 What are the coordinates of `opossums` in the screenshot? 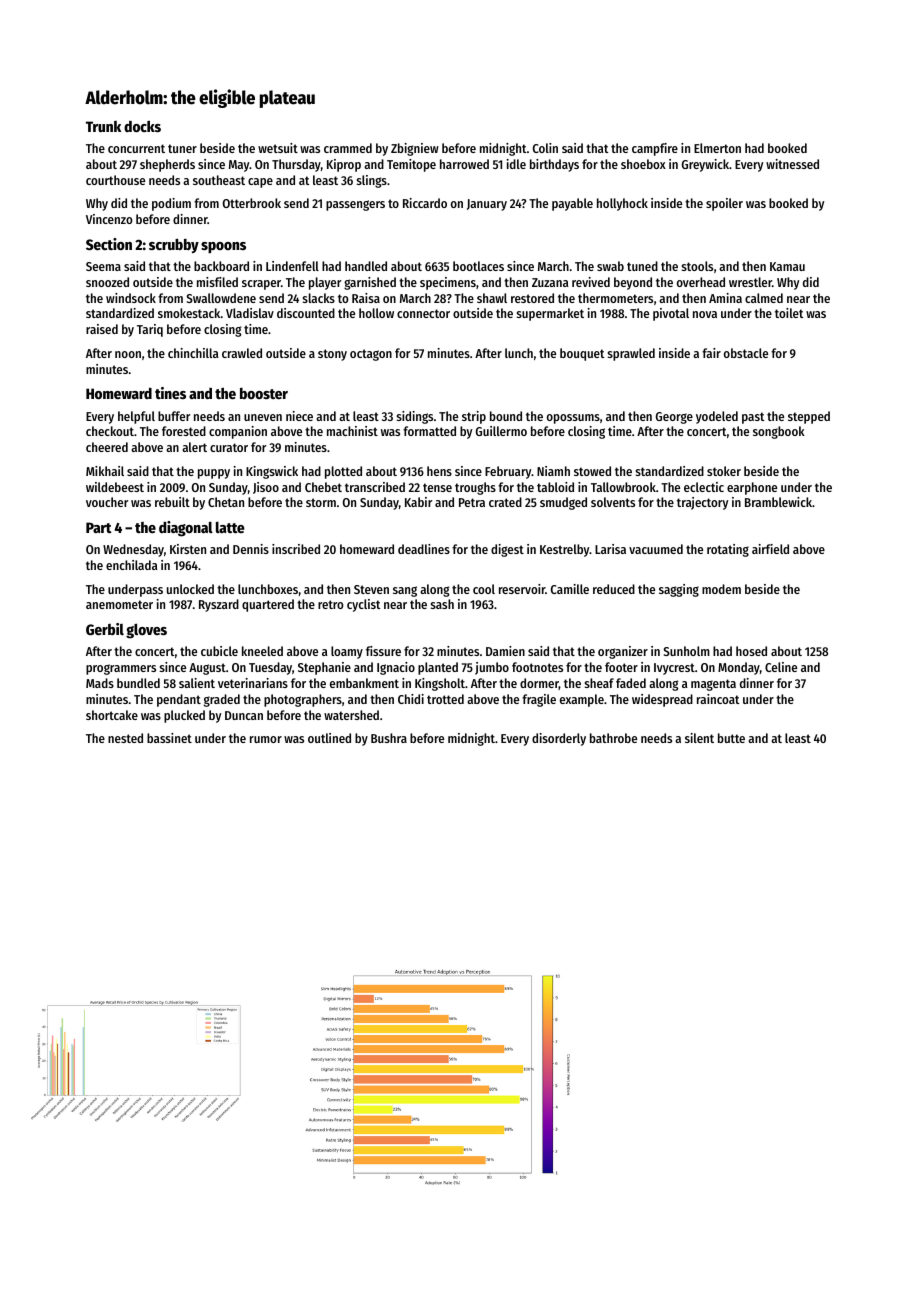 It's located at (573, 419).
